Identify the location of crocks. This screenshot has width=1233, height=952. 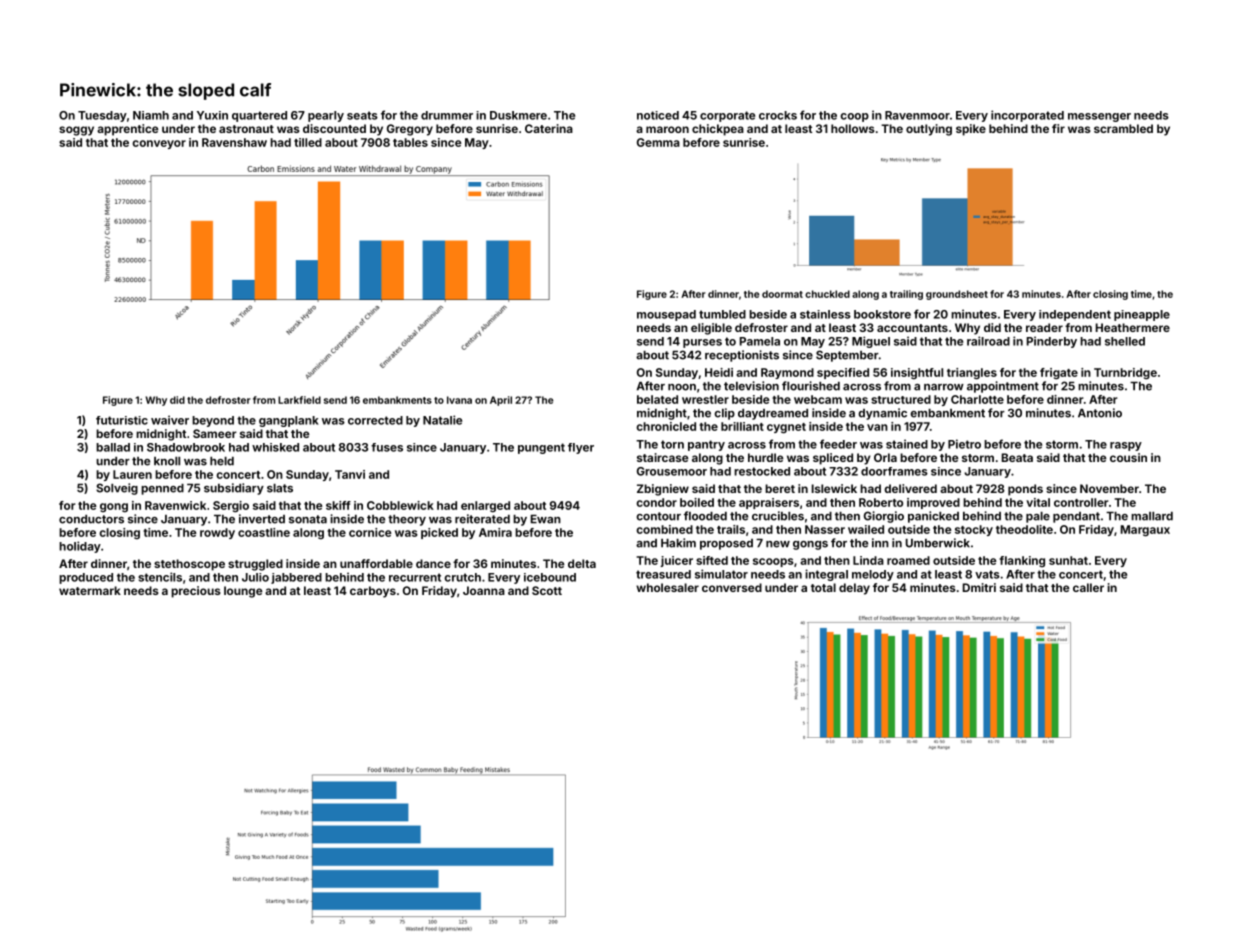
(778, 115).
